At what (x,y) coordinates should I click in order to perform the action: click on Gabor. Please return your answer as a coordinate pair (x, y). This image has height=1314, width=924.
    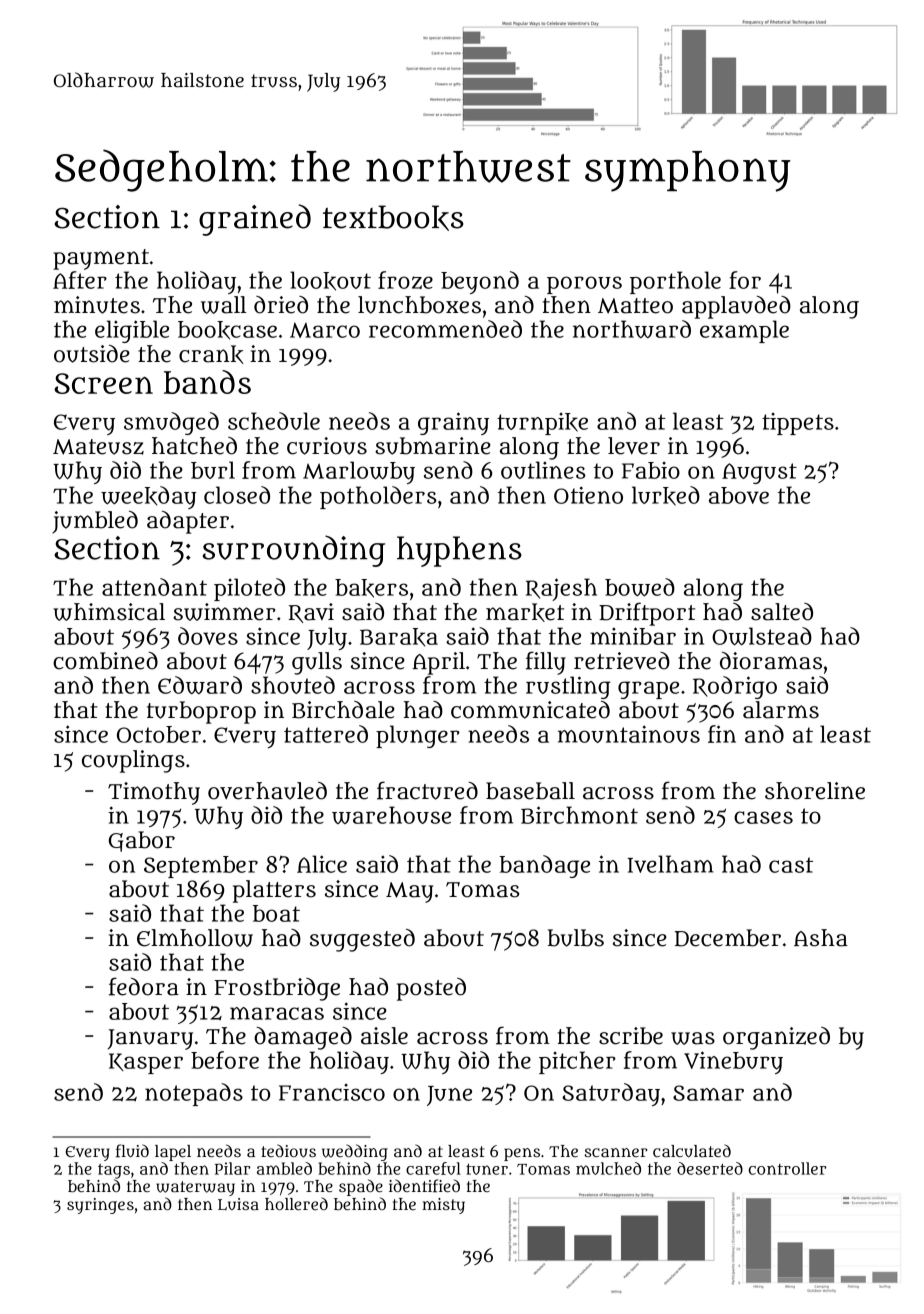
    Looking at the image, I should click on (142, 841).
